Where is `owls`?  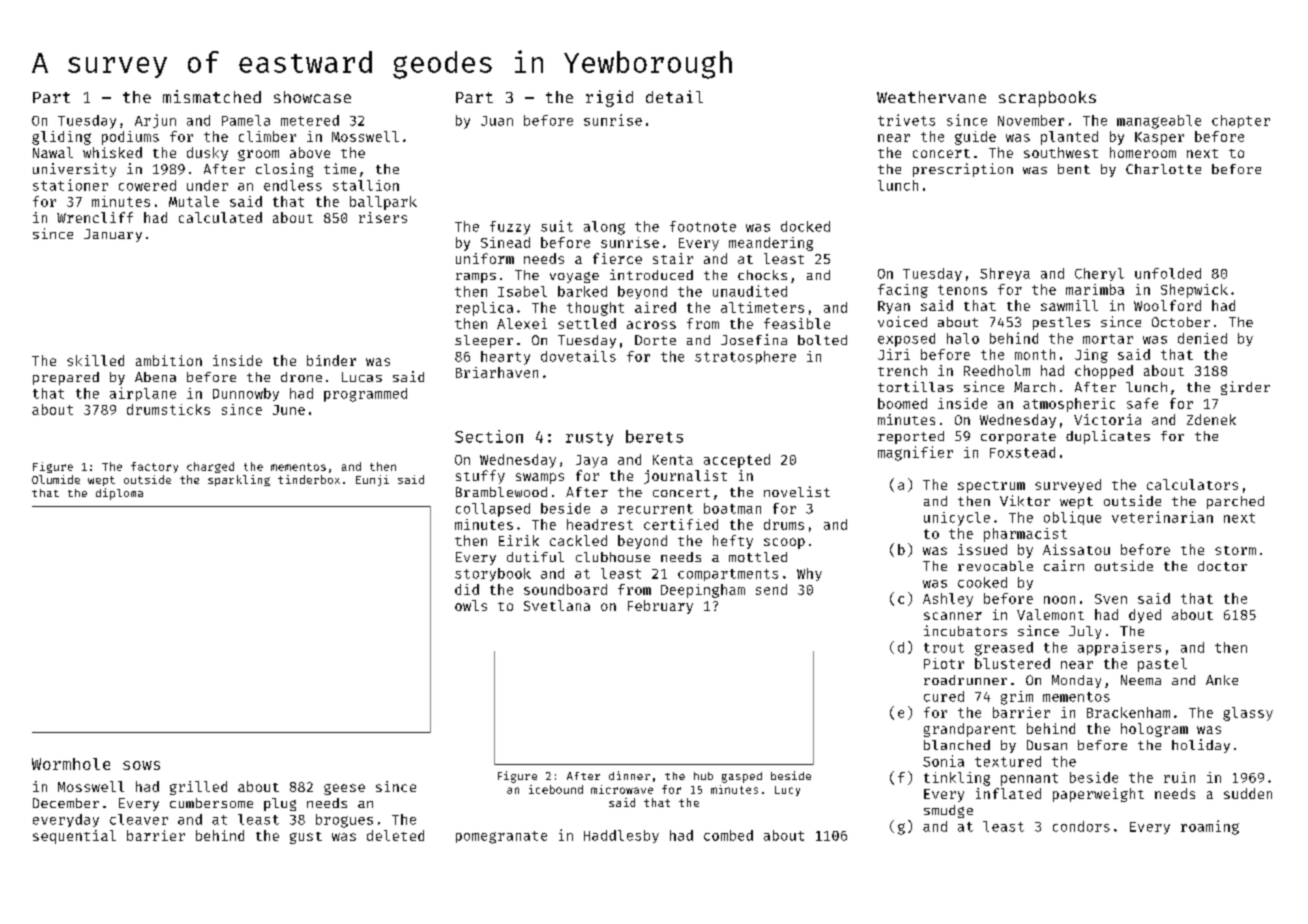 owls is located at coordinates (471, 605).
